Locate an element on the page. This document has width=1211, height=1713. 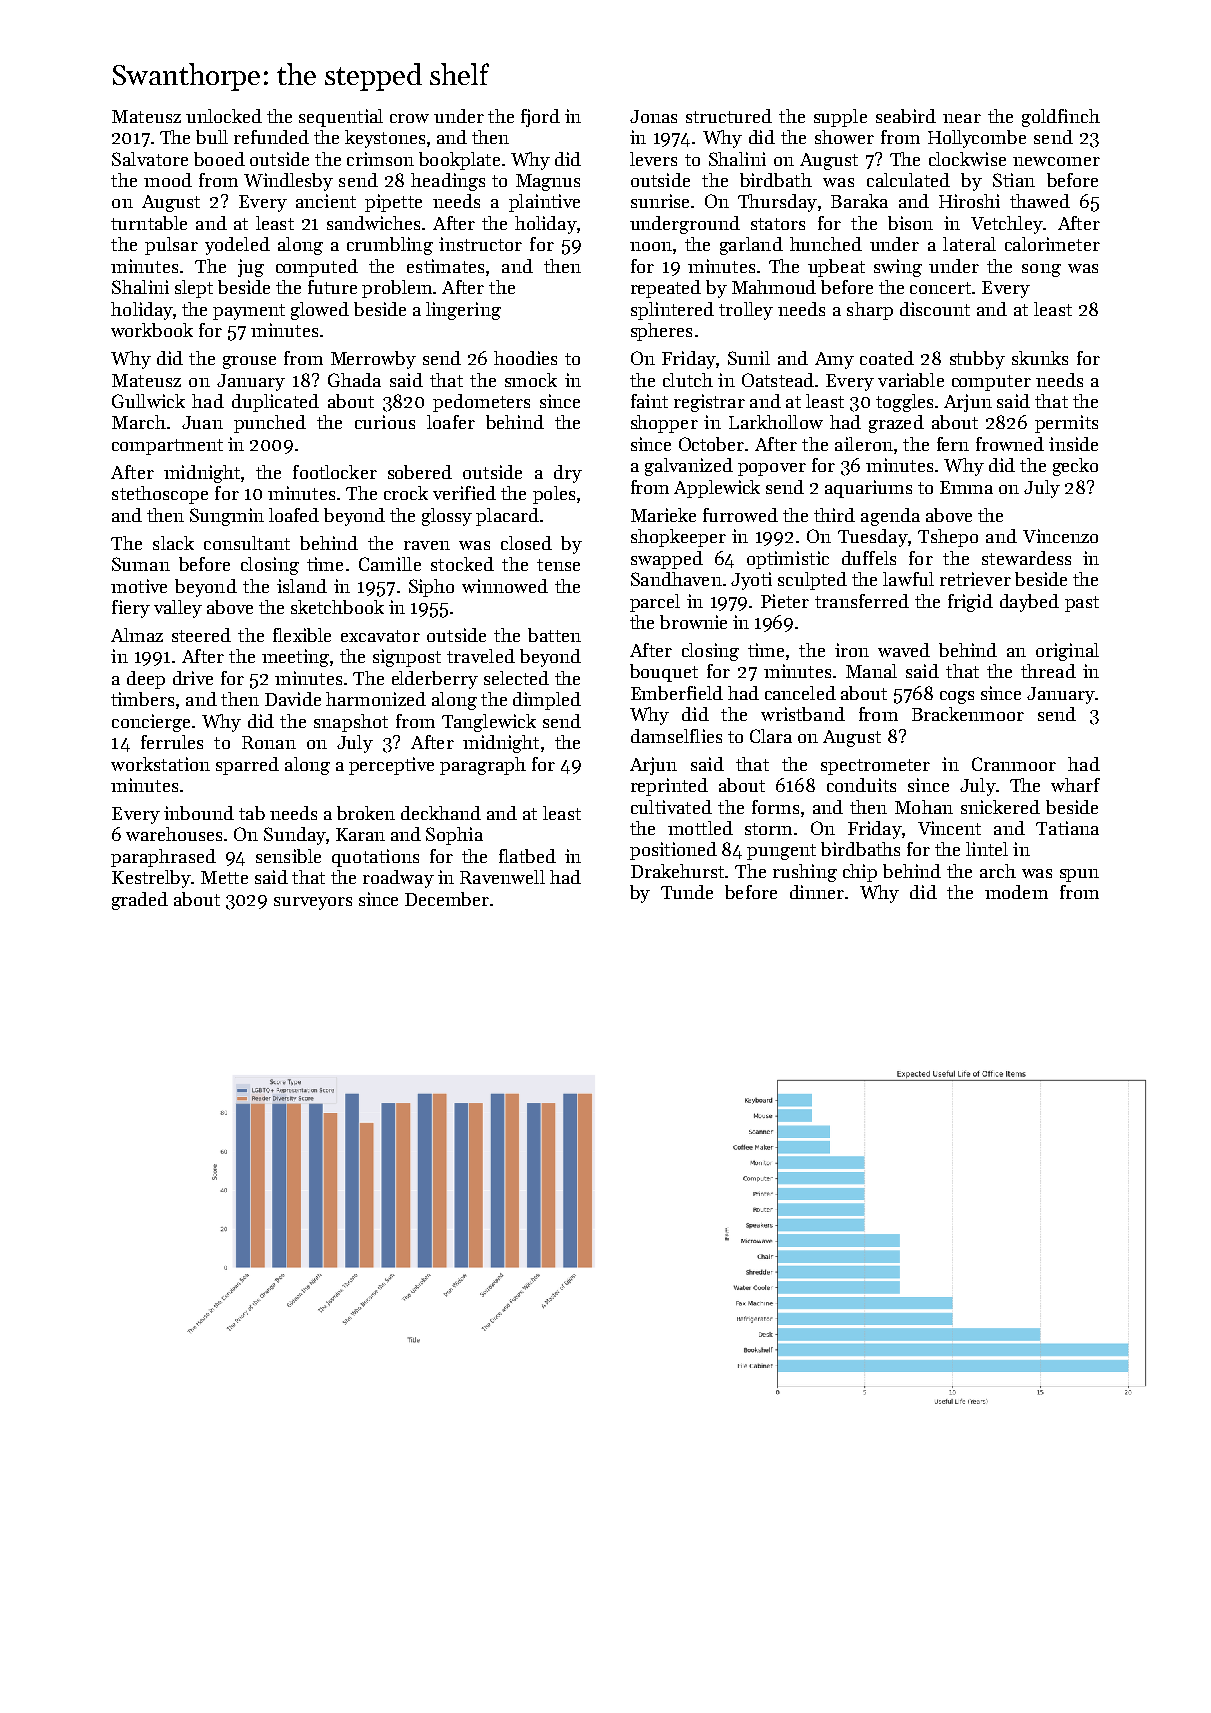
Gullwick is located at coordinates (148, 401).
